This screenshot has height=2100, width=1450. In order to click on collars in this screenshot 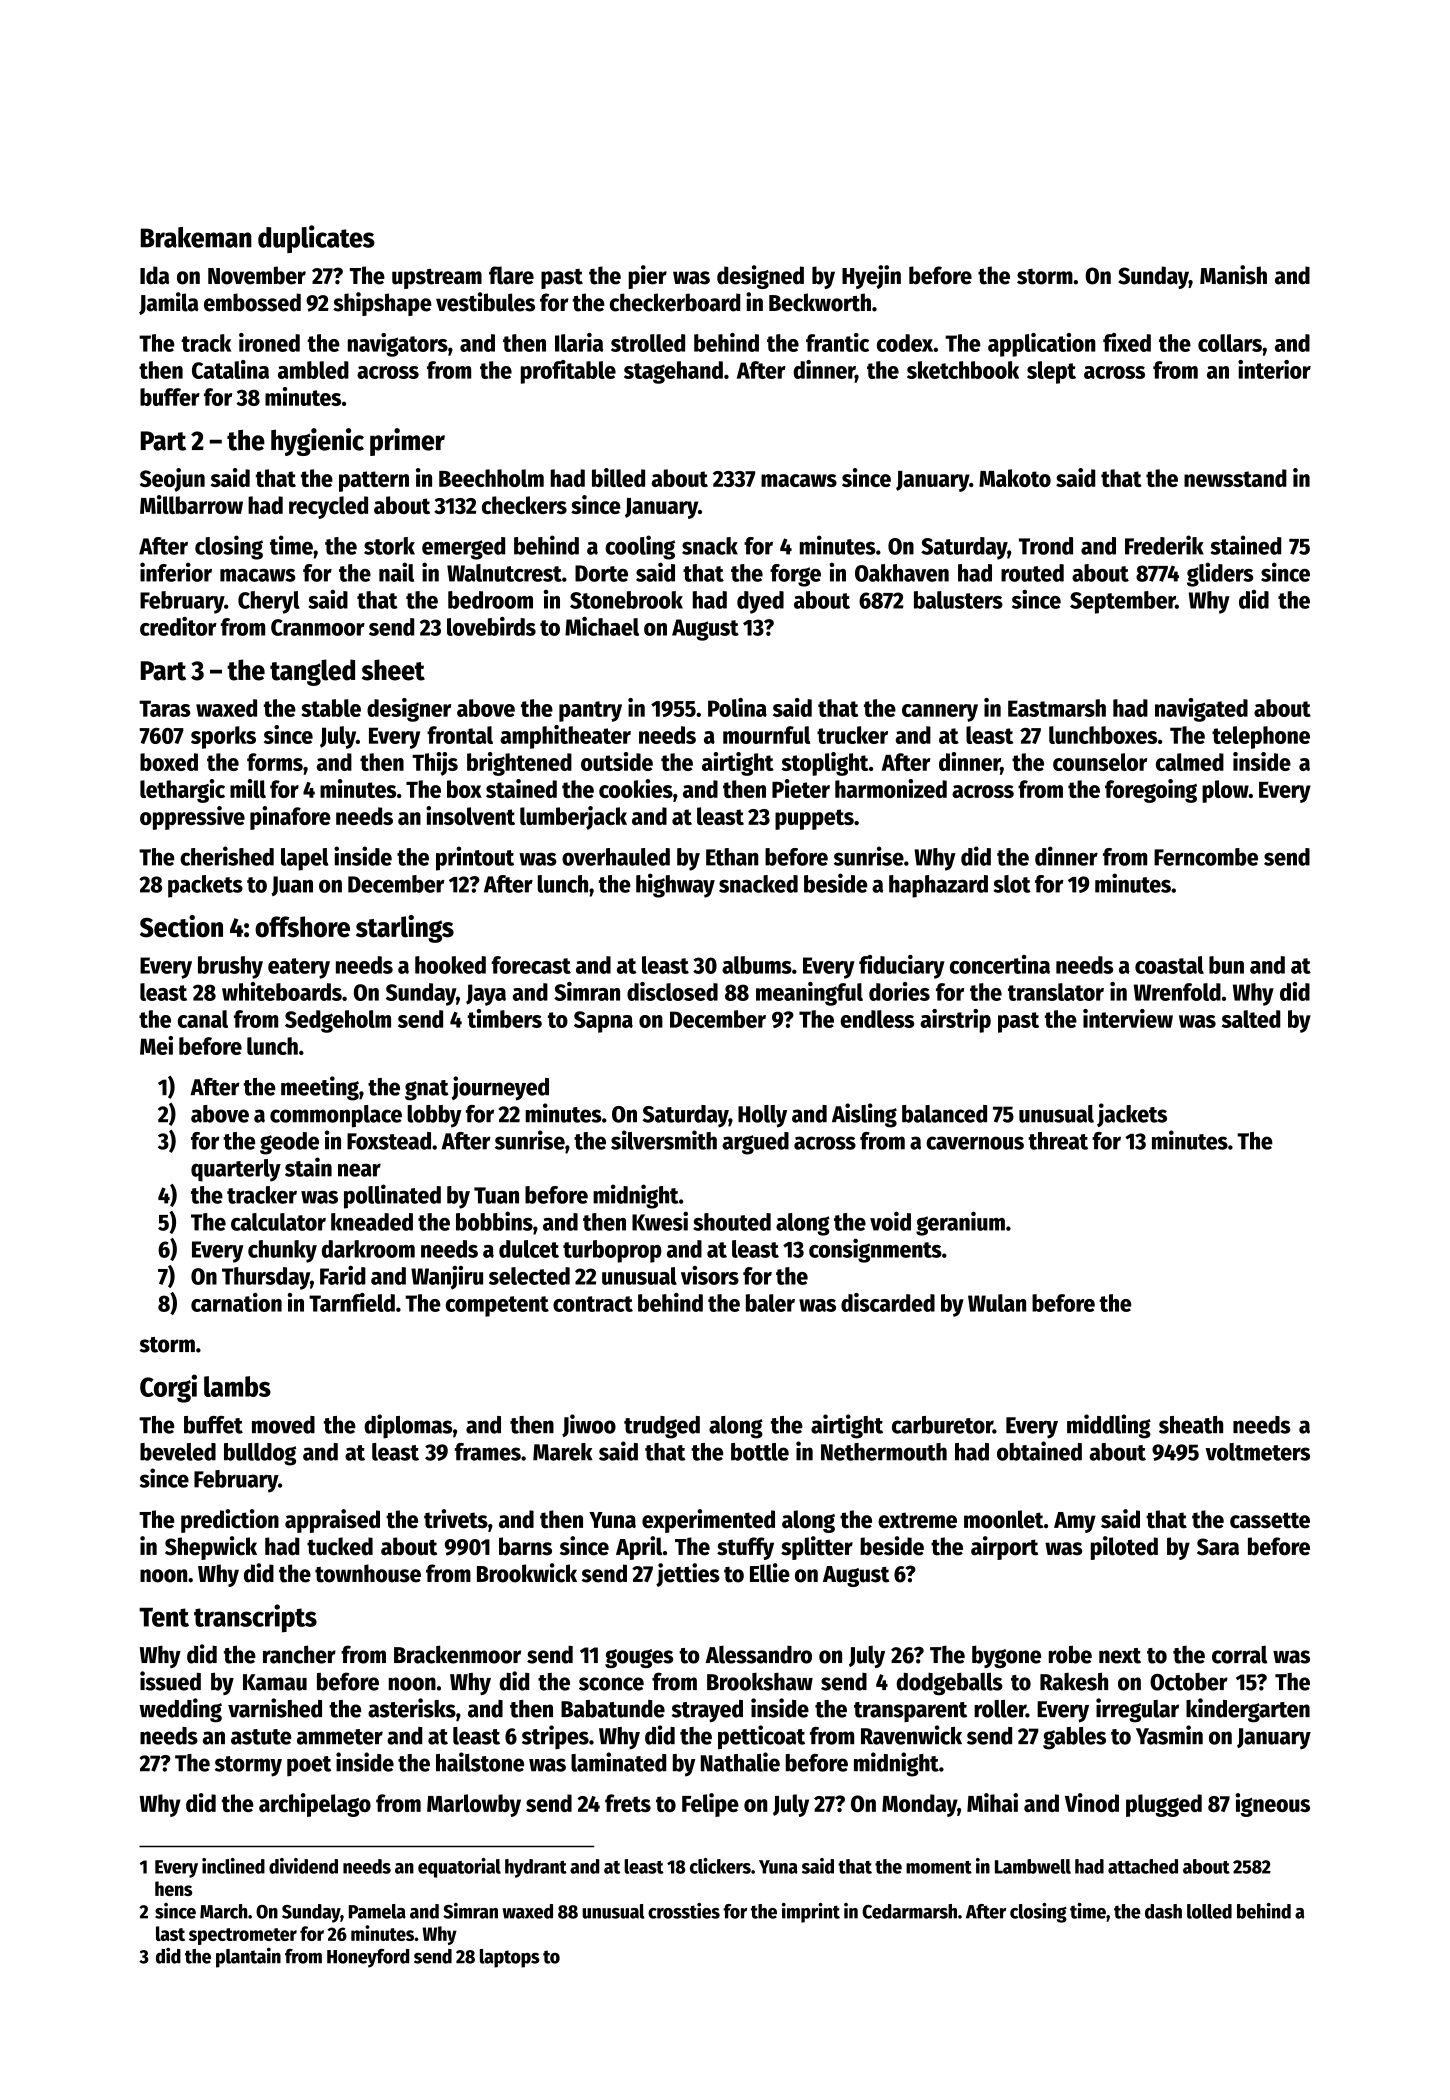, I will do `click(1230, 343)`.
